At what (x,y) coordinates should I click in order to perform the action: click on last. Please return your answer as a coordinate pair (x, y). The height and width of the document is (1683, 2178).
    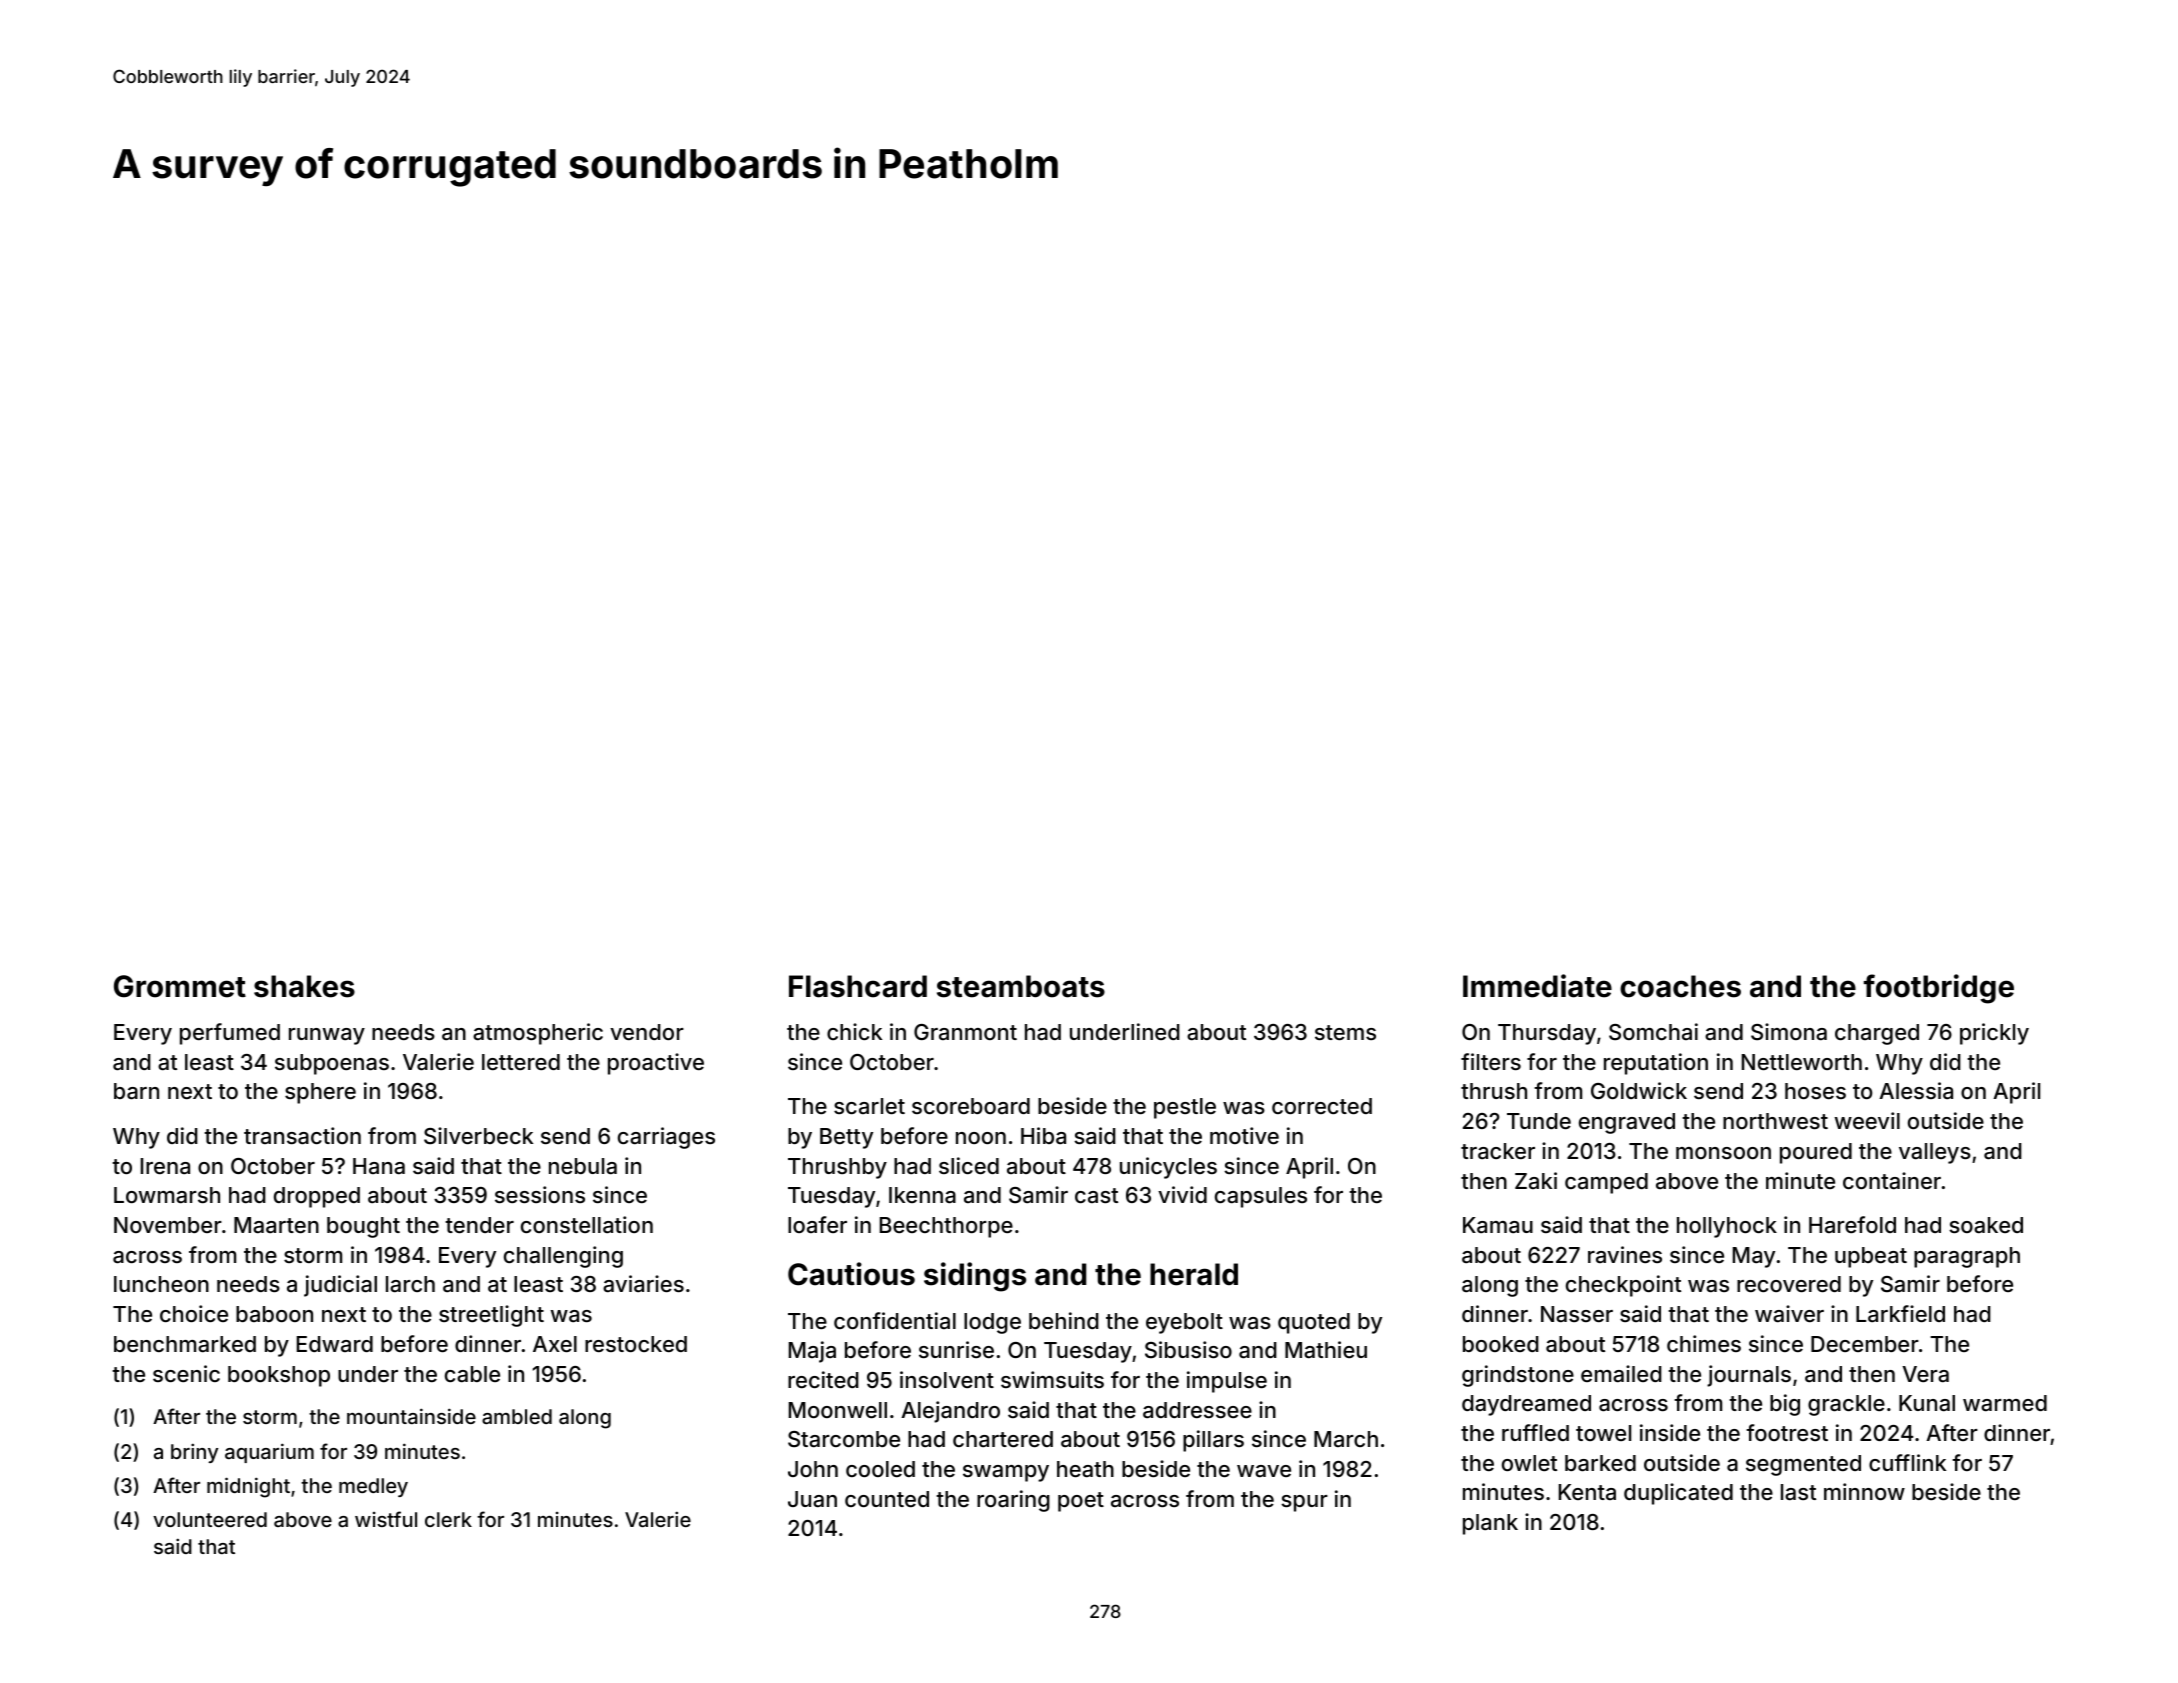
    Looking at the image, I should click on (1798, 1492).
